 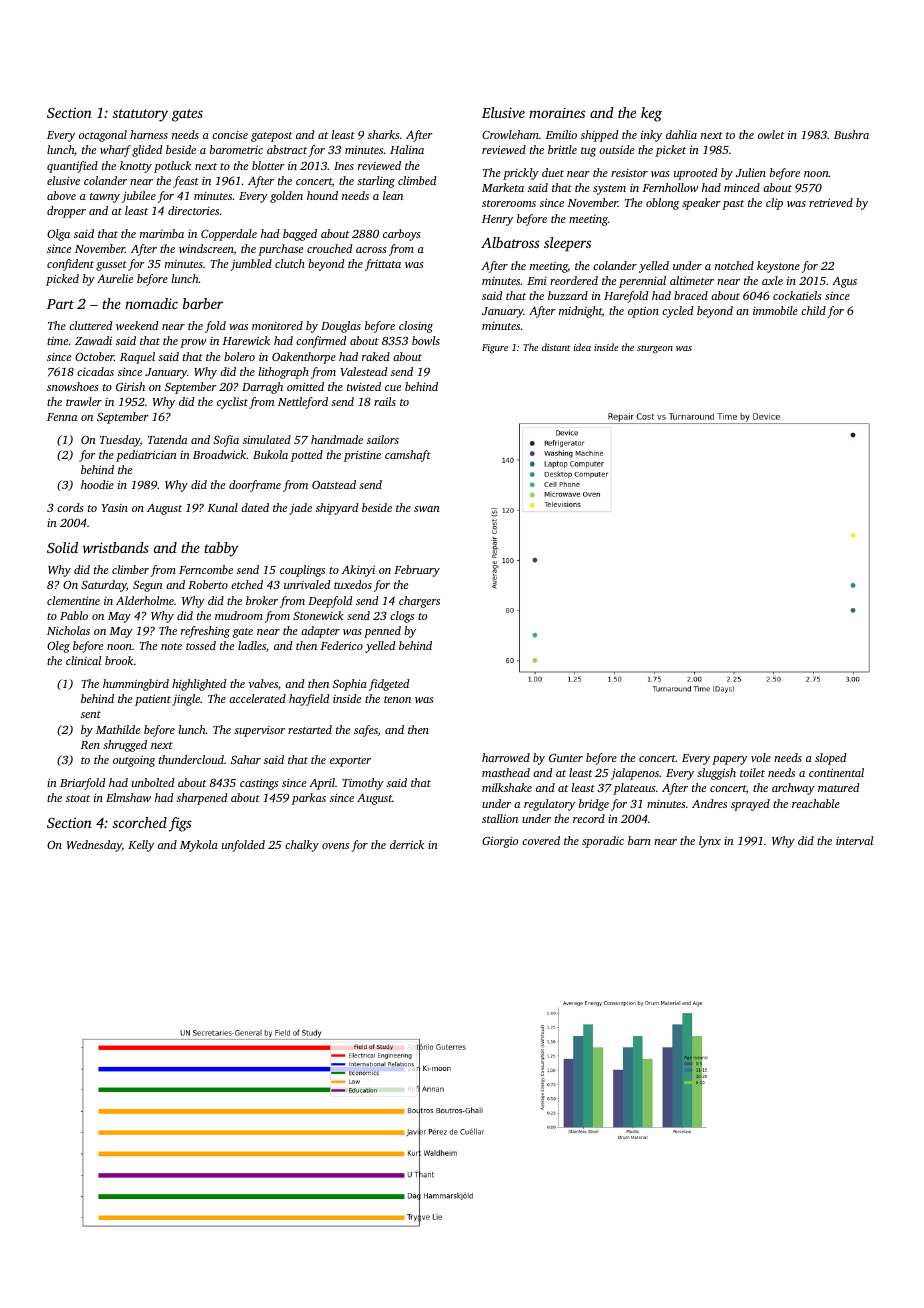 I want to click on carboys, so click(x=402, y=235).
